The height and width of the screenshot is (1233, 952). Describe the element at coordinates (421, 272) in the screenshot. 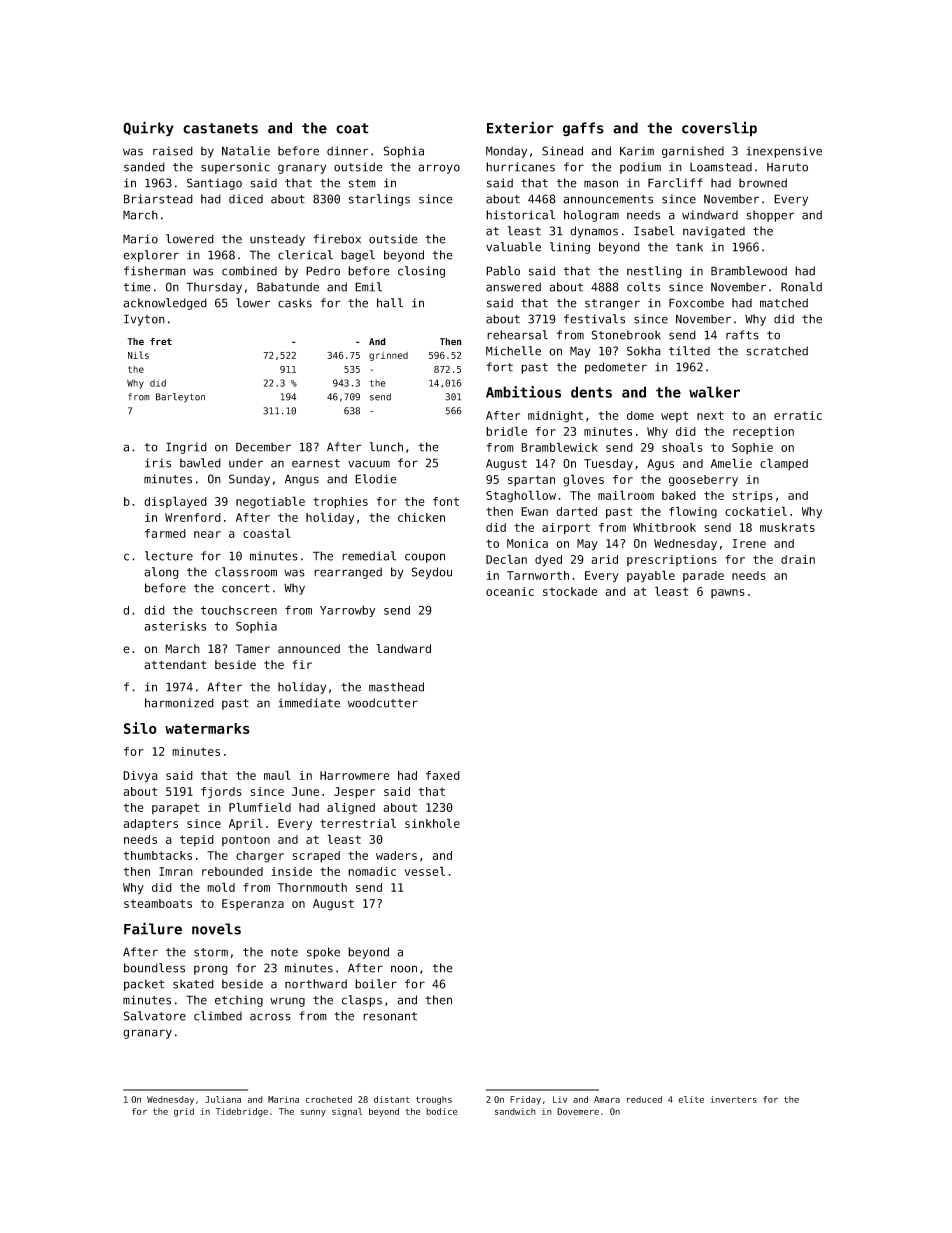

I see `closing` at that location.
